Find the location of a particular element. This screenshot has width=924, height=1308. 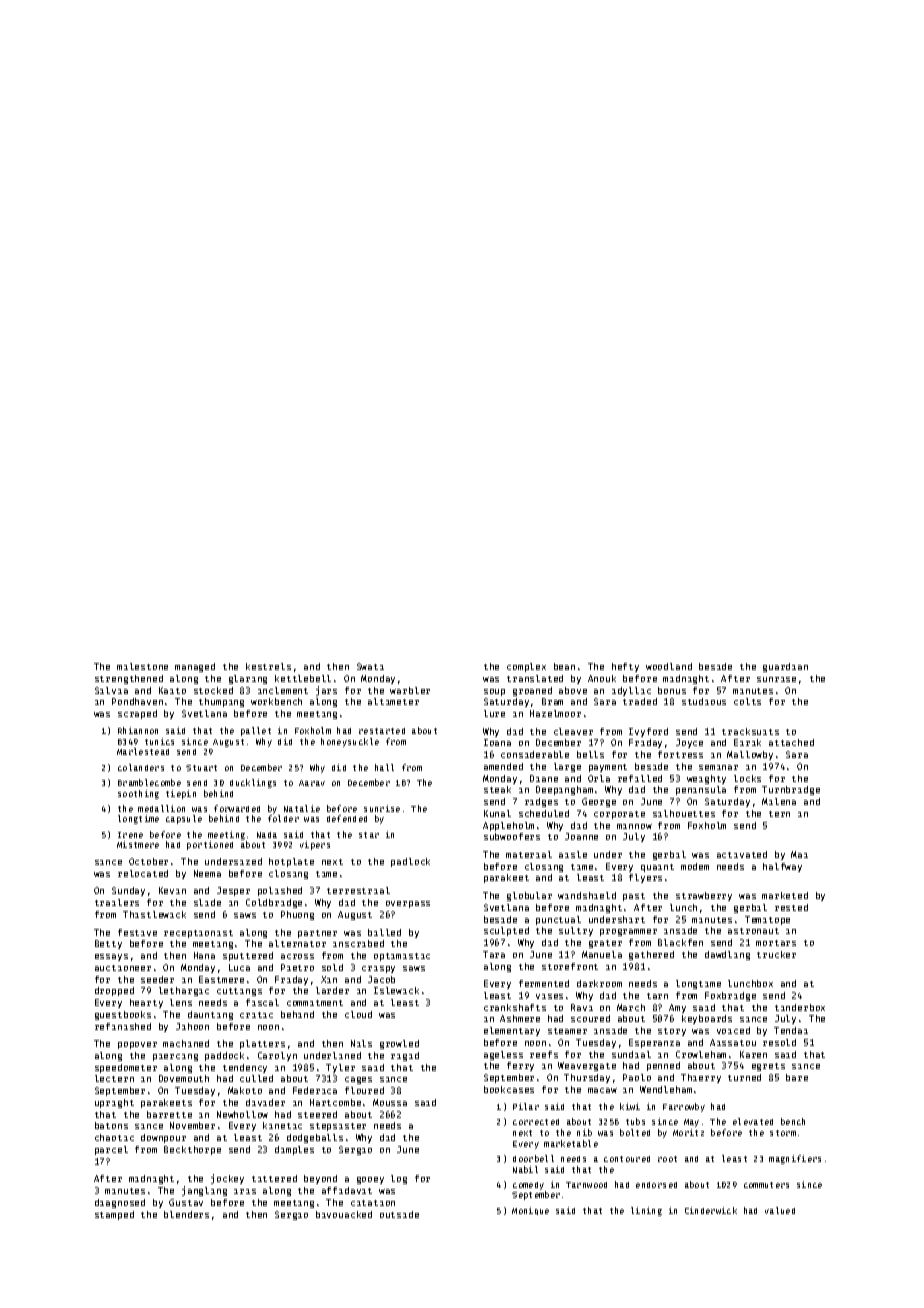

fortress is located at coordinates (680, 754).
